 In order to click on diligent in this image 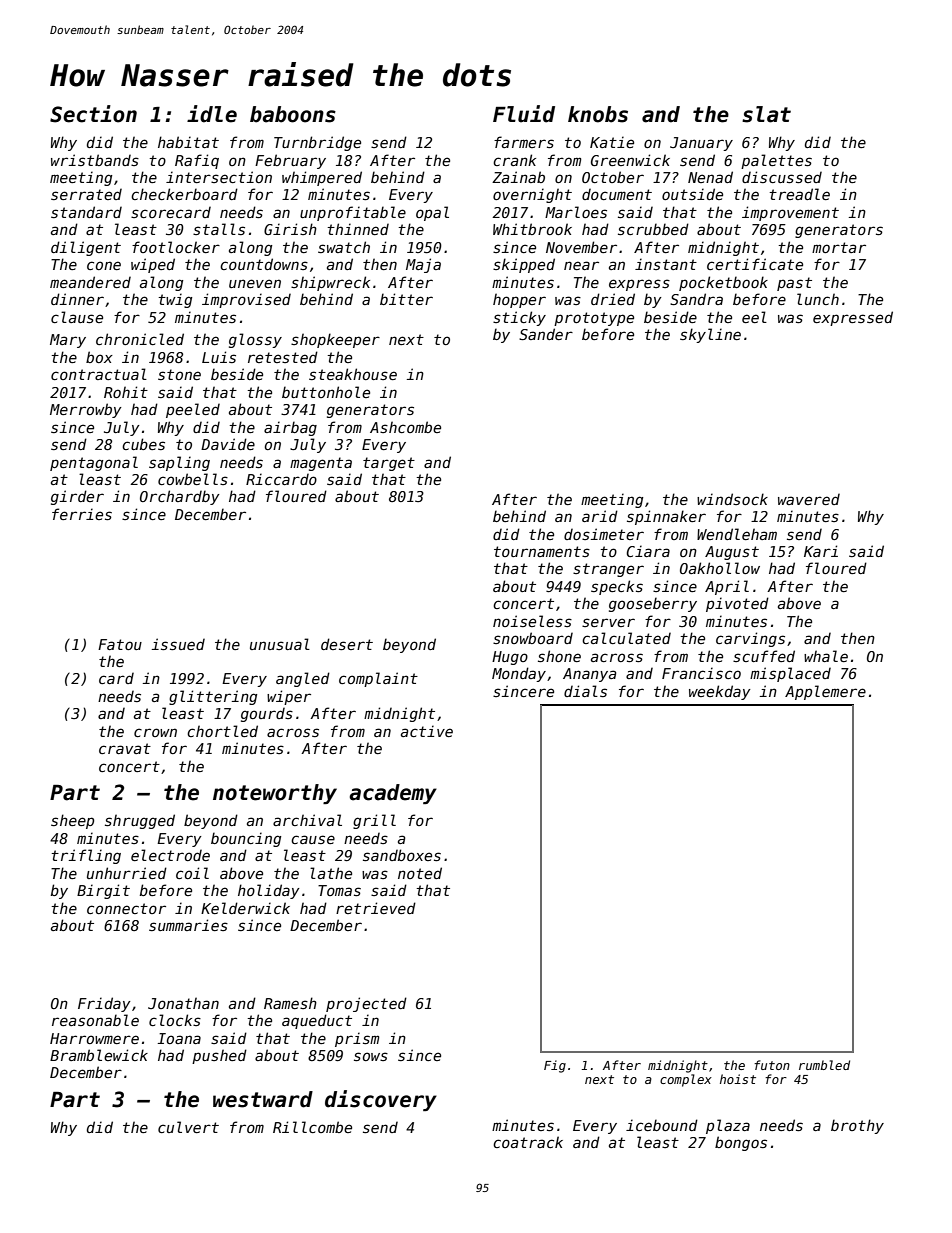, I will do `click(86, 248)`.
